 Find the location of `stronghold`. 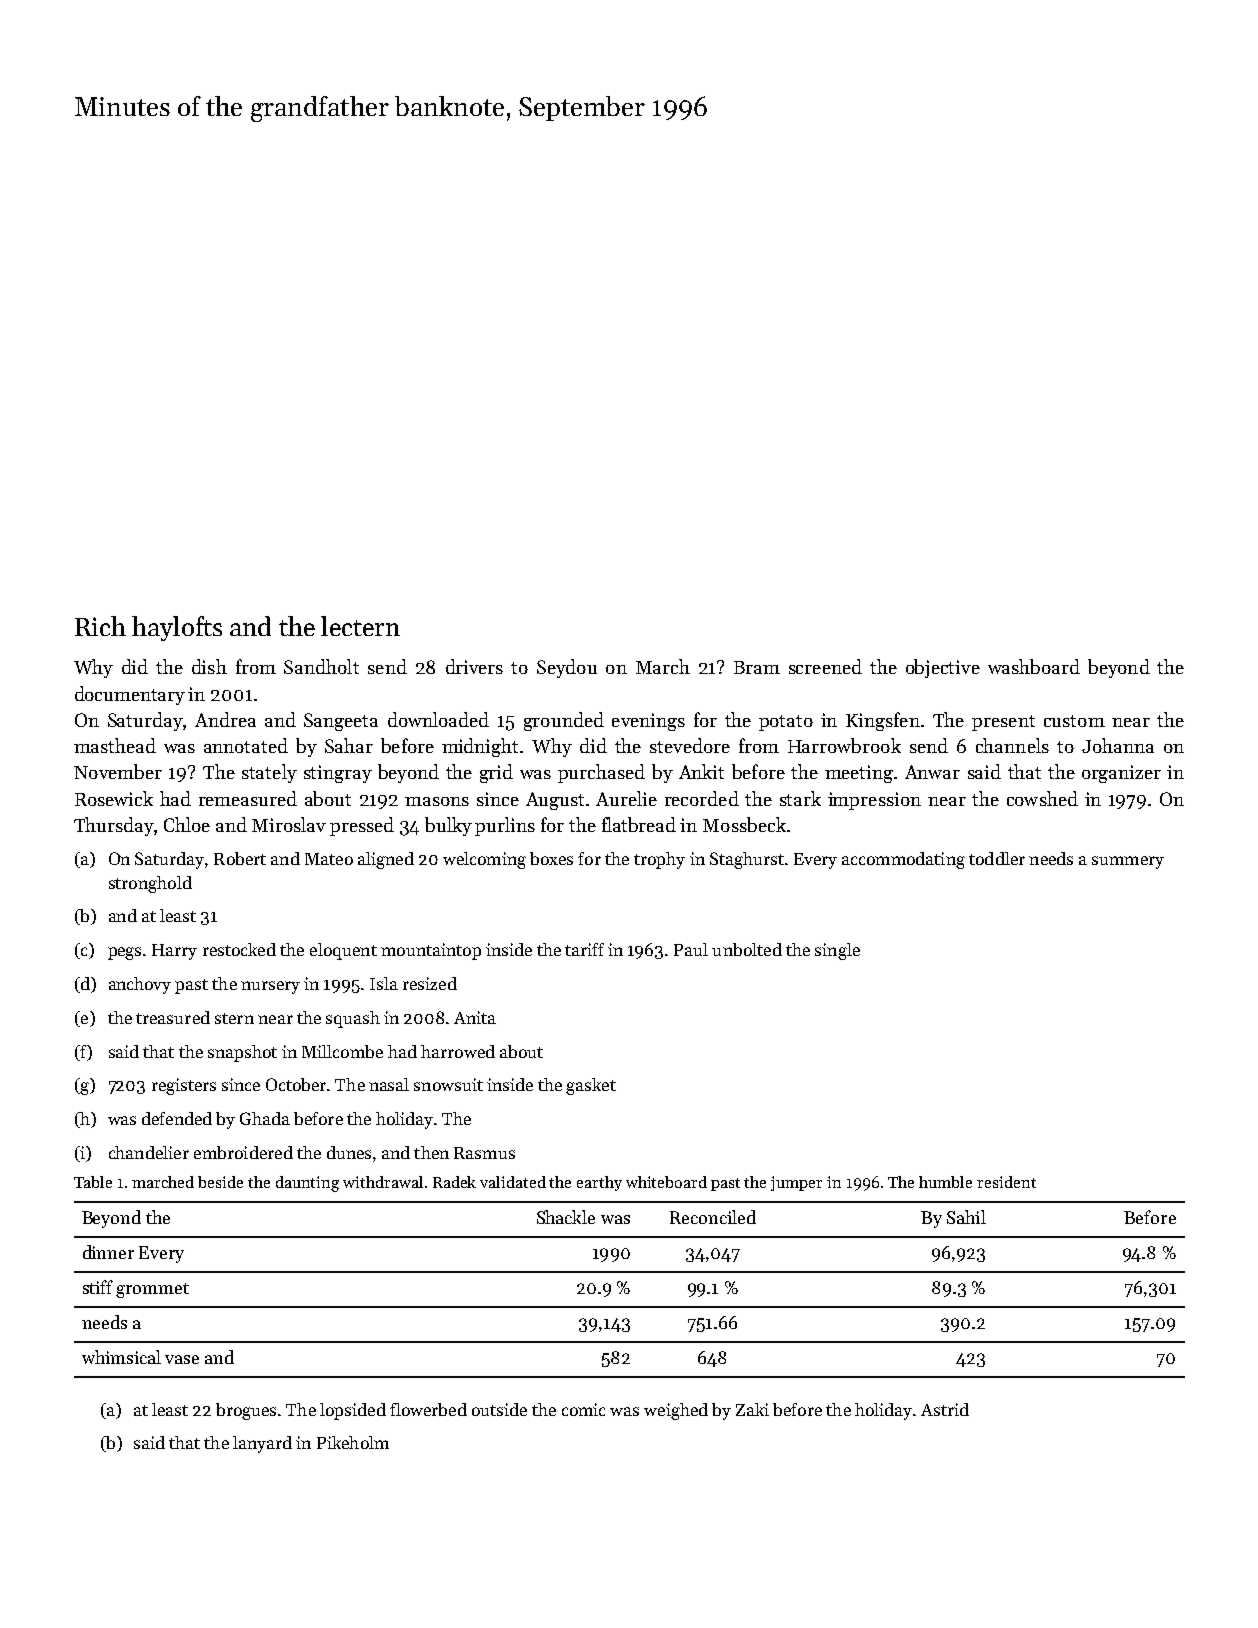

stronghold is located at coordinates (150, 884).
